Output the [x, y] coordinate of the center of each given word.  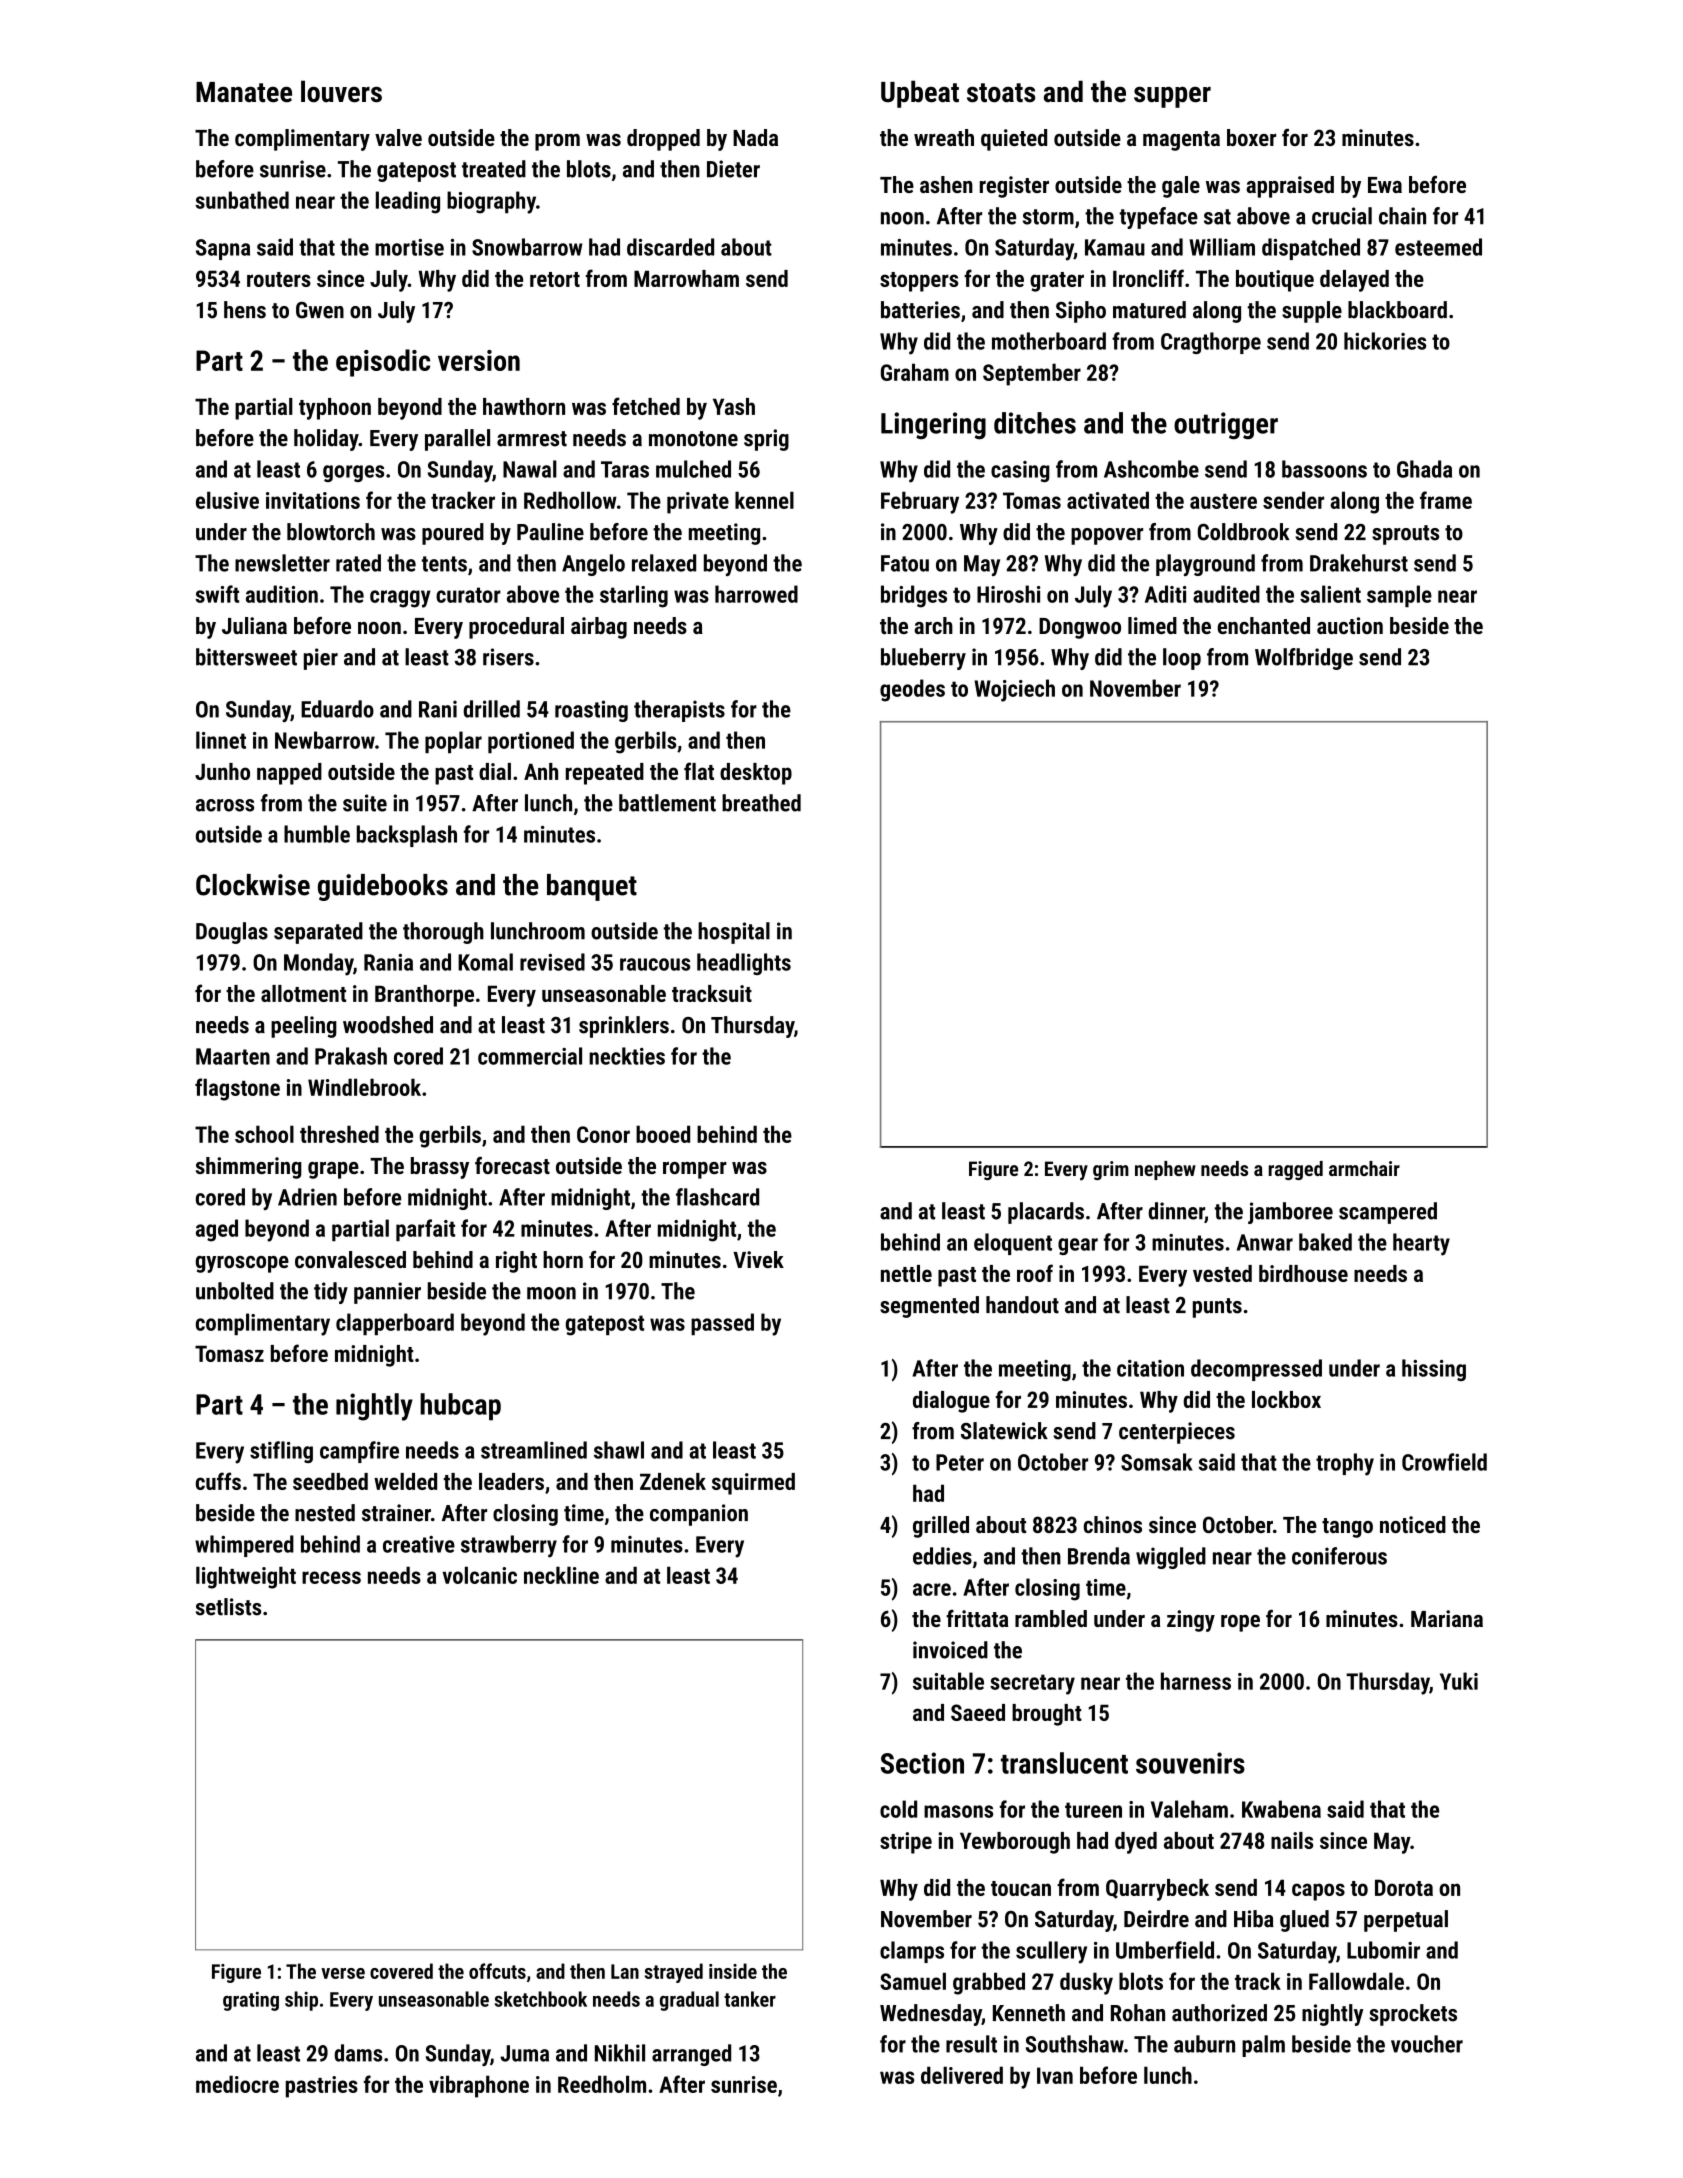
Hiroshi [1009, 594]
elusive [227, 500]
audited [1226, 594]
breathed [761, 803]
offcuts [497, 1971]
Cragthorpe [1211, 343]
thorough [443, 933]
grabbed [989, 1983]
